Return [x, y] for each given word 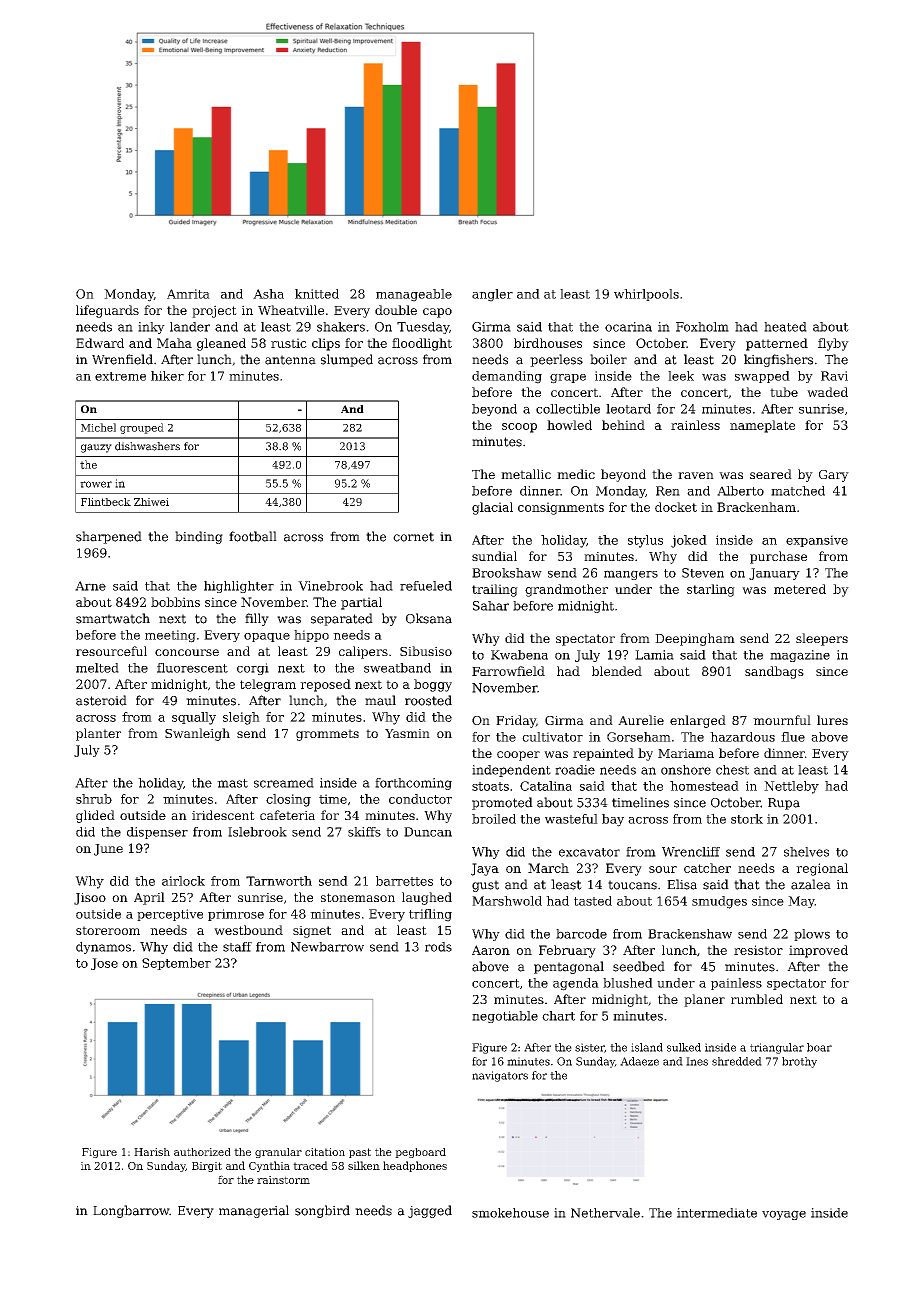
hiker [167, 376]
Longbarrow [131, 1211]
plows [812, 935]
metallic [526, 474]
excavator [589, 852]
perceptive [170, 915]
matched [798, 491]
